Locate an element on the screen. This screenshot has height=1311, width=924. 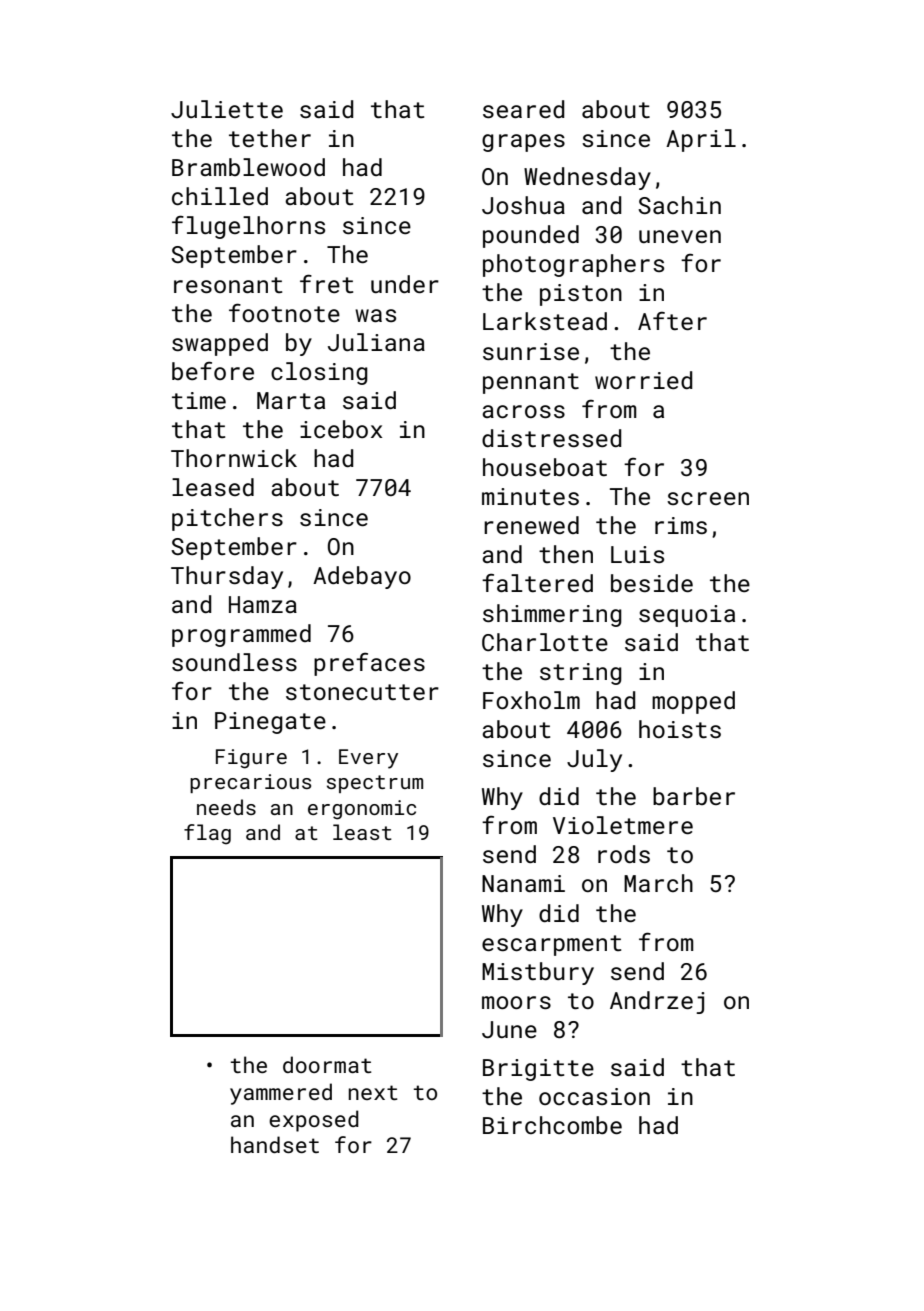
April is located at coordinates (701, 140).
